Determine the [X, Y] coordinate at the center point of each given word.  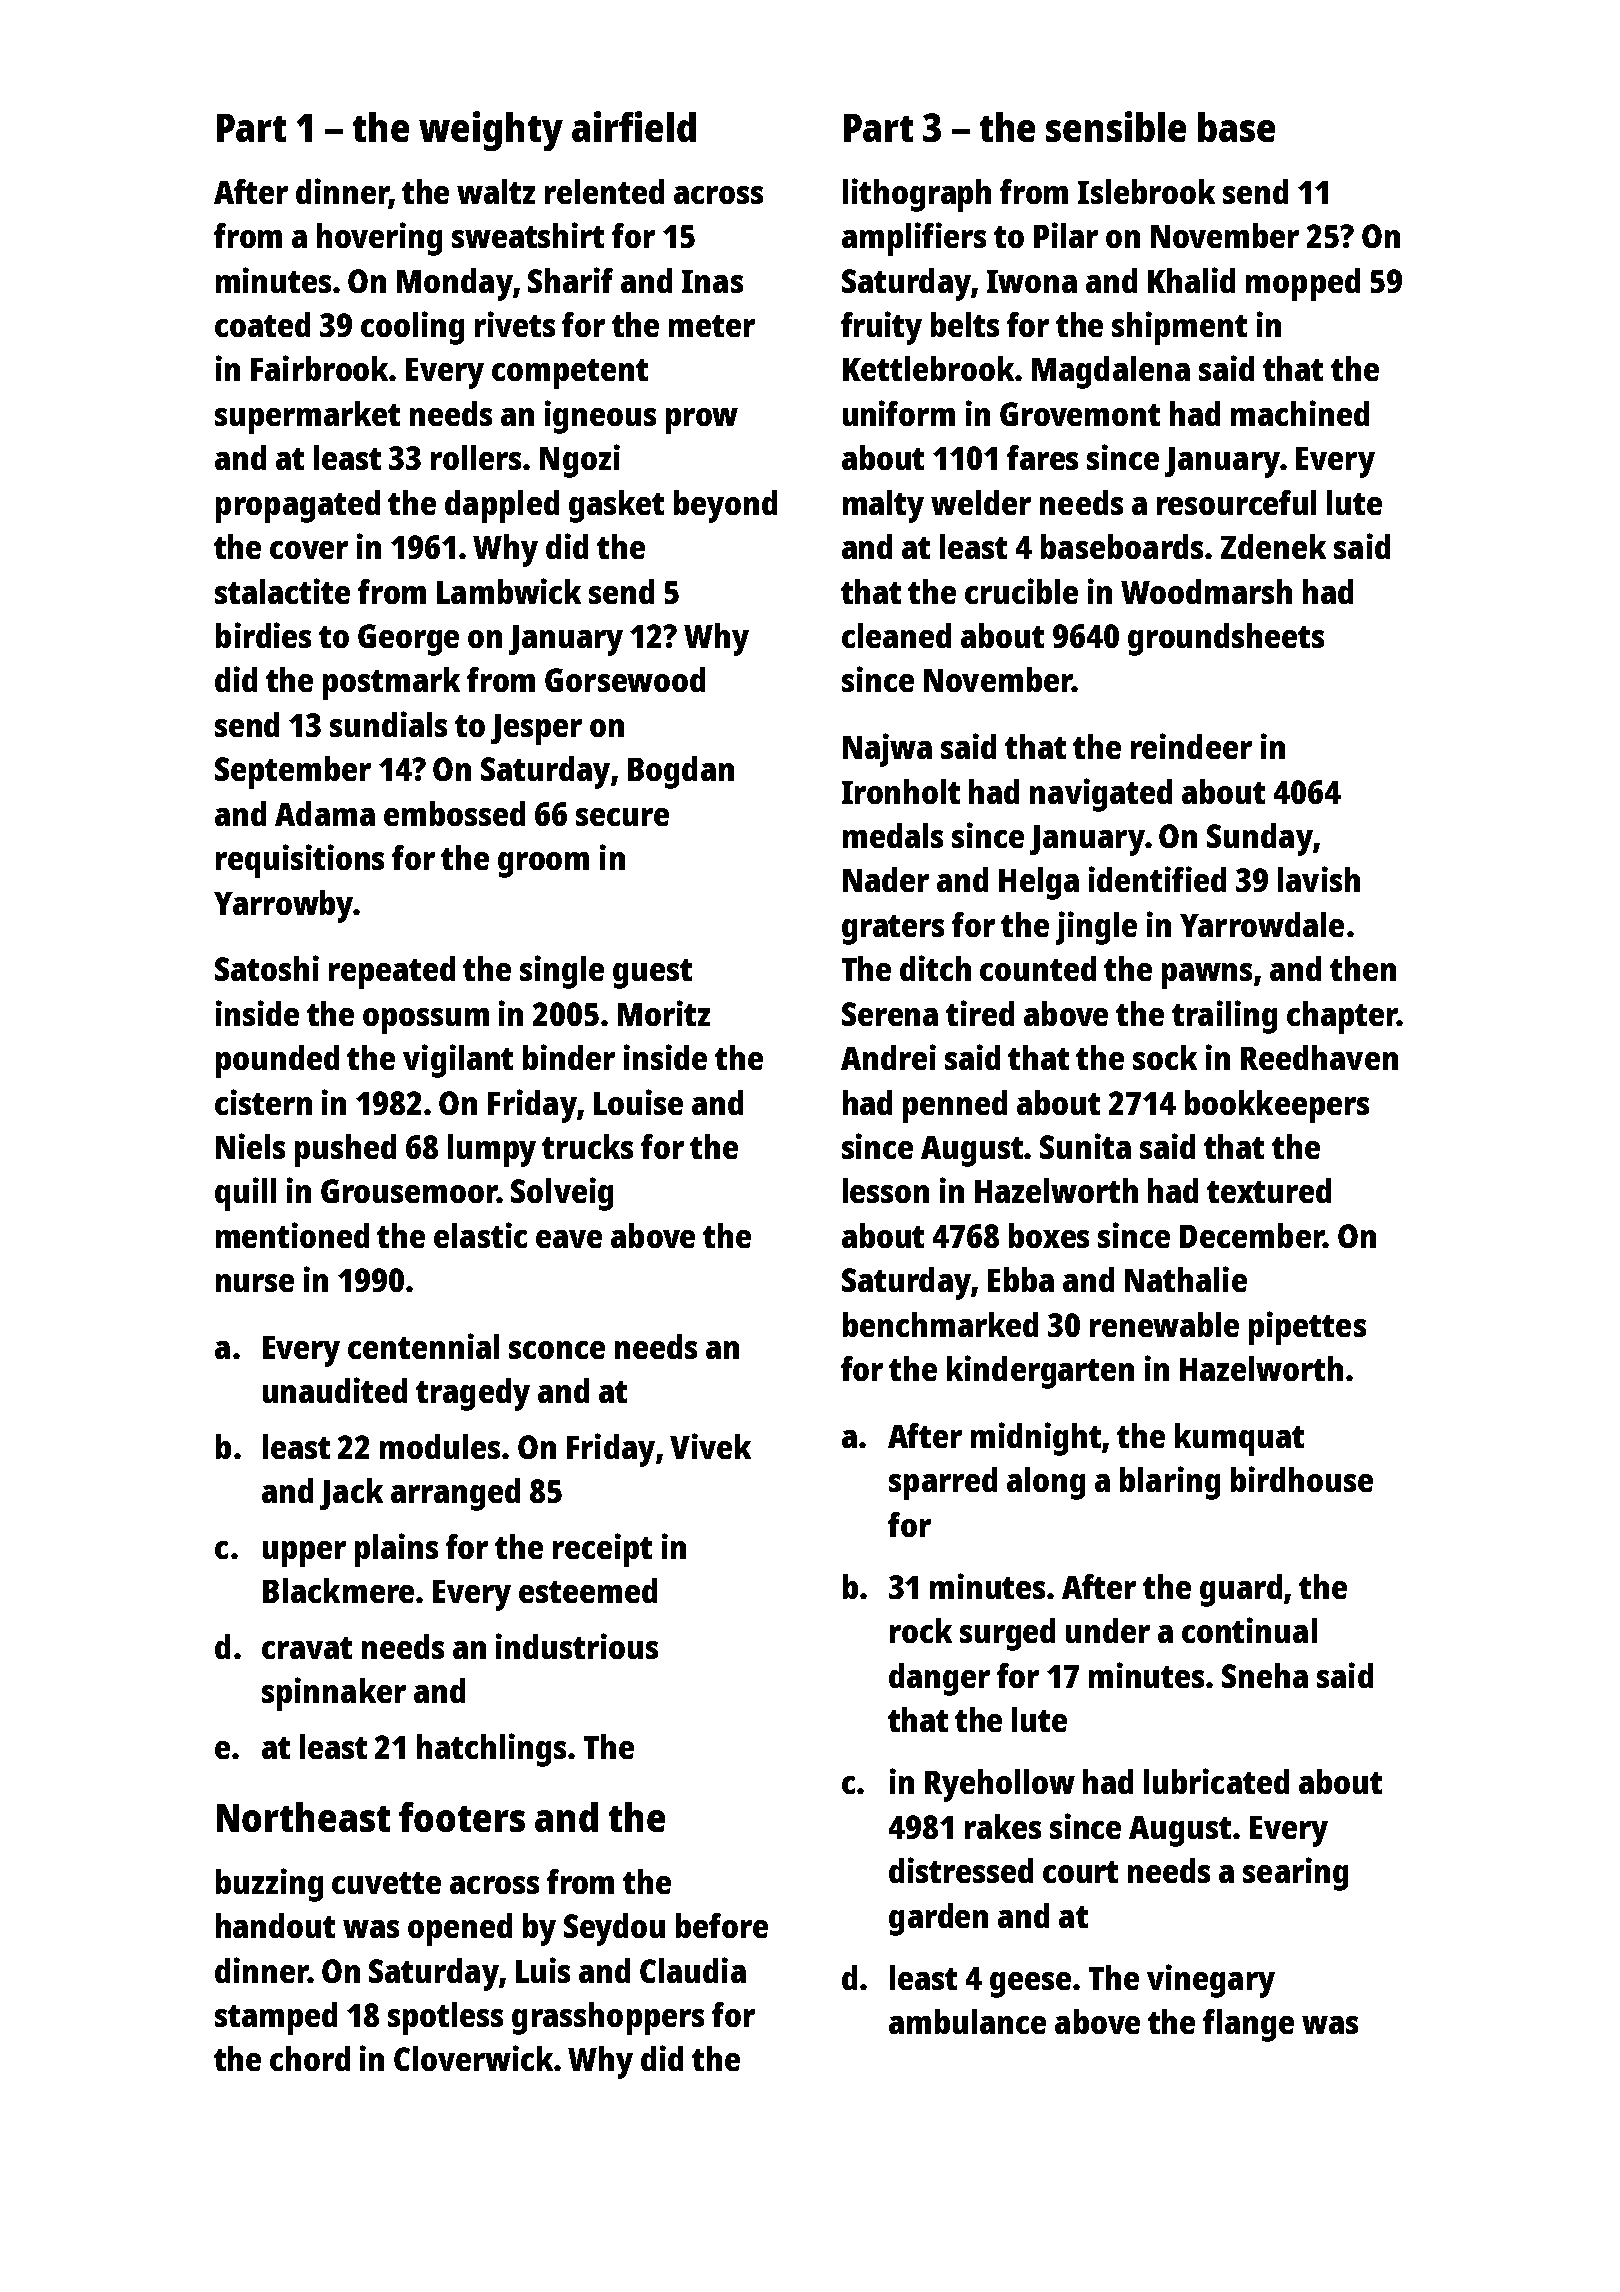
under [1108, 1630]
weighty [491, 131]
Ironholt [901, 791]
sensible [1116, 126]
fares [1042, 457]
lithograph [917, 195]
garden [938, 1919]
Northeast [303, 1817]
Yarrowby [284, 906]
